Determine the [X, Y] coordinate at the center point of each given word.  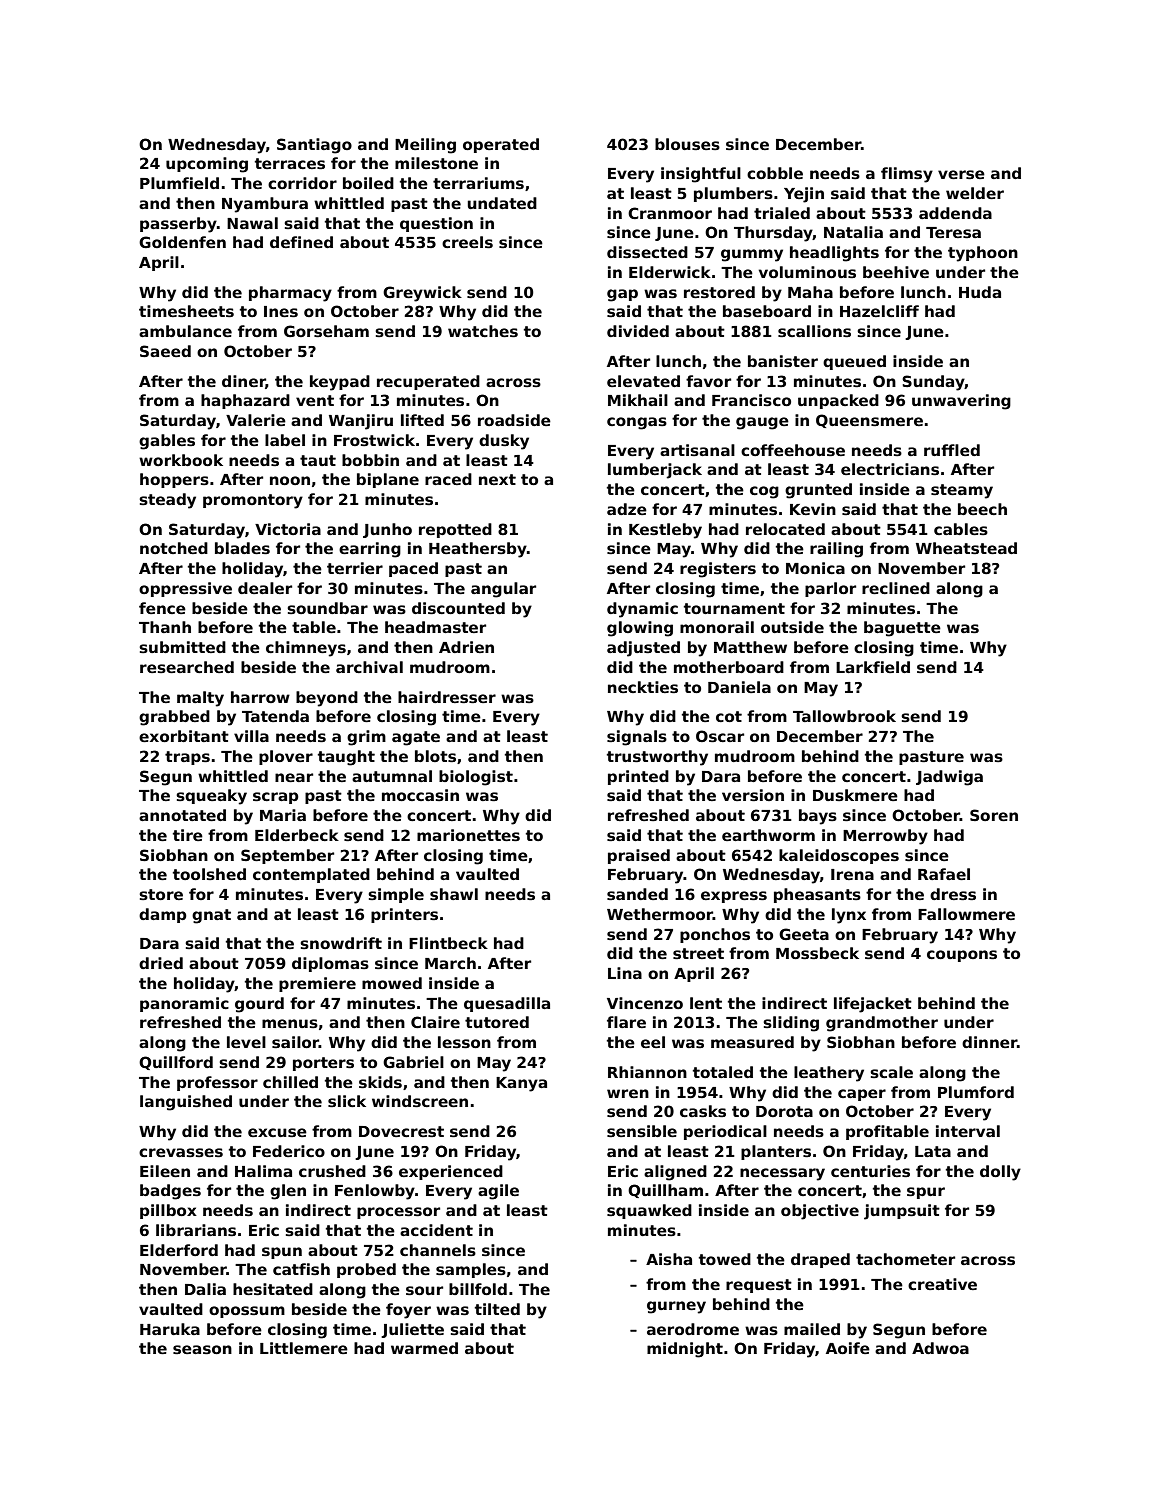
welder [975, 193]
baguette [902, 629]
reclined [896, 588]
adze [627, 509]
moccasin [420, 795]
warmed [424, 1348]
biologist [476, 778]
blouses [687, 144]
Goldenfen [182, 242]
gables [167, 442]
